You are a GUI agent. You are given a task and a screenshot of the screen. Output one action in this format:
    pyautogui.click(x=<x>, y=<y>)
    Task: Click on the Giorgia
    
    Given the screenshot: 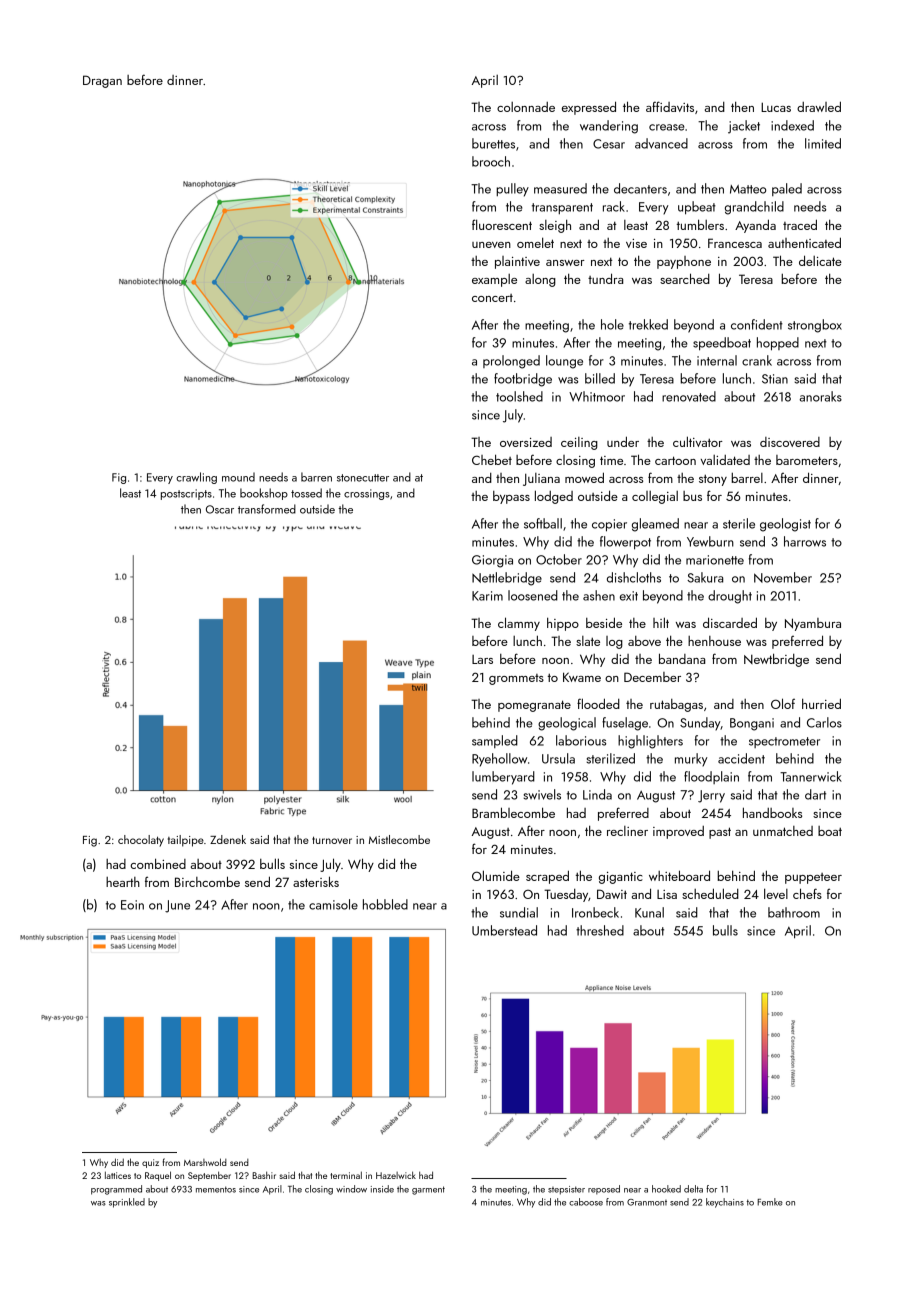 What is the action you would take?
    pyautogui.click(x=492, y=561)
